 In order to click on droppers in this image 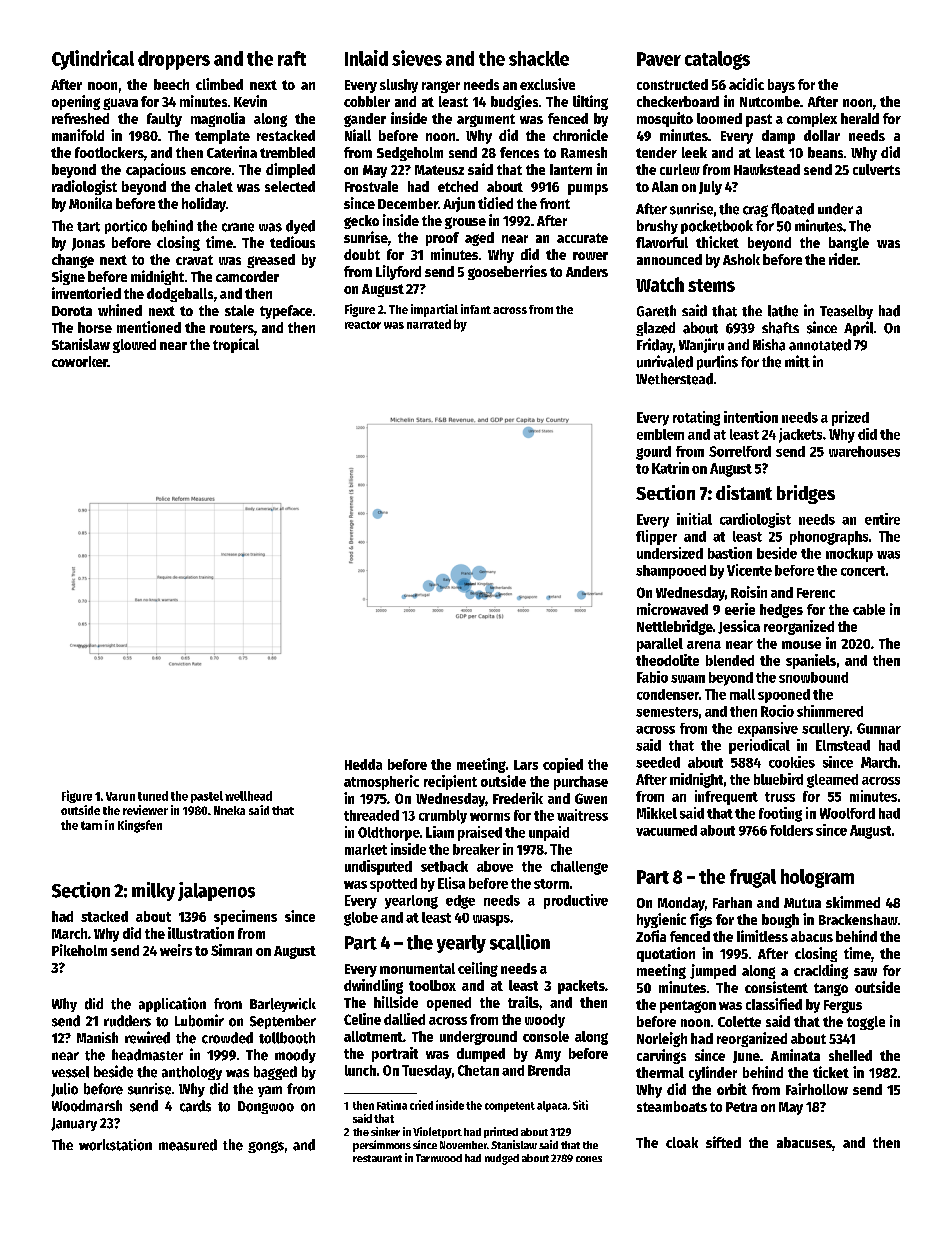, I will do `click(174, 60)`.
